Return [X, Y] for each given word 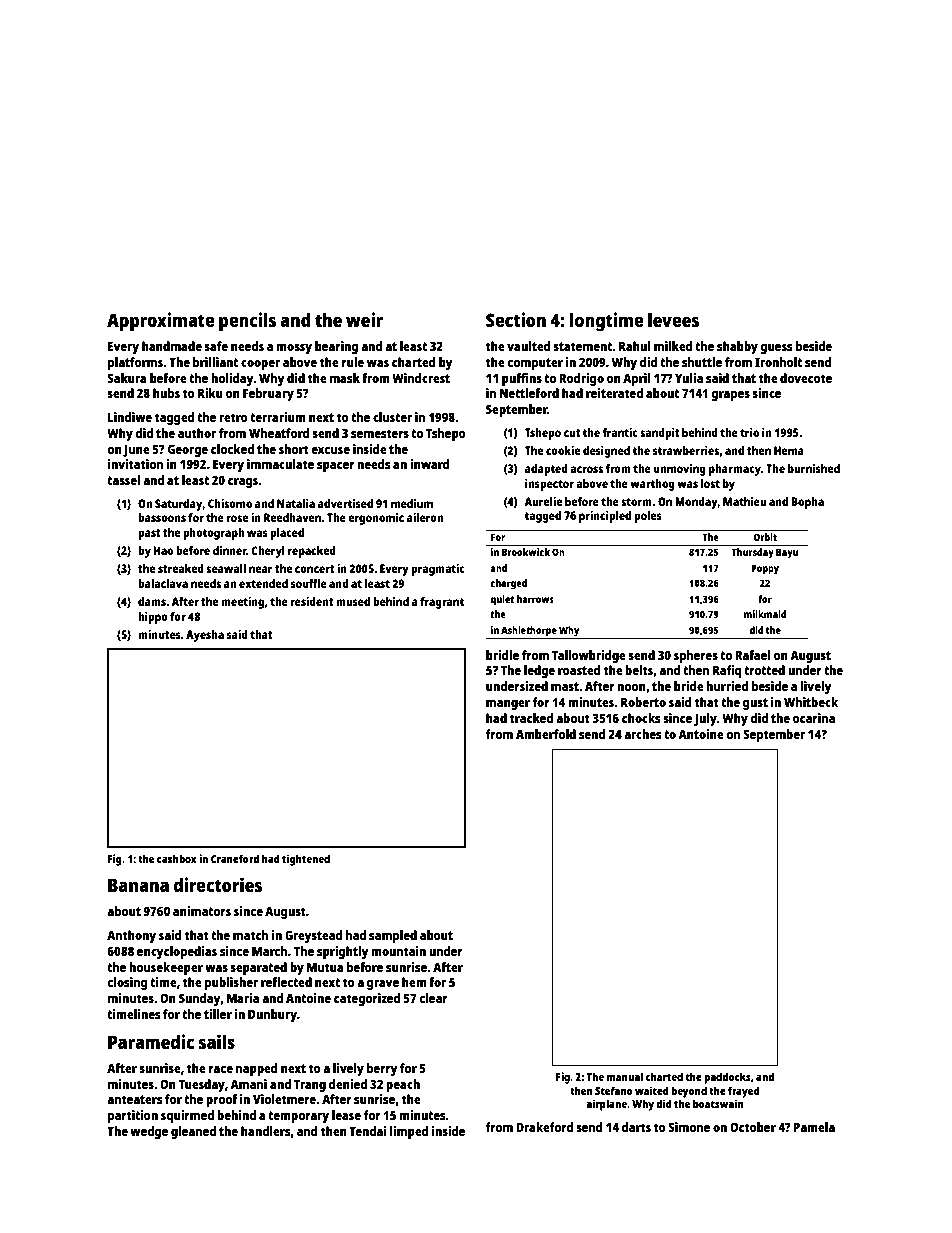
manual [625, 1076]
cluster [392, 417]
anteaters [134, 1099]
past [149, 534]
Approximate [160, 322]
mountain [398, 951]
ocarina [814, 718]
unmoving [680, 470]
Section [516, 319]
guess [776, 349]
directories [218, 884]
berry [382, 1069]
